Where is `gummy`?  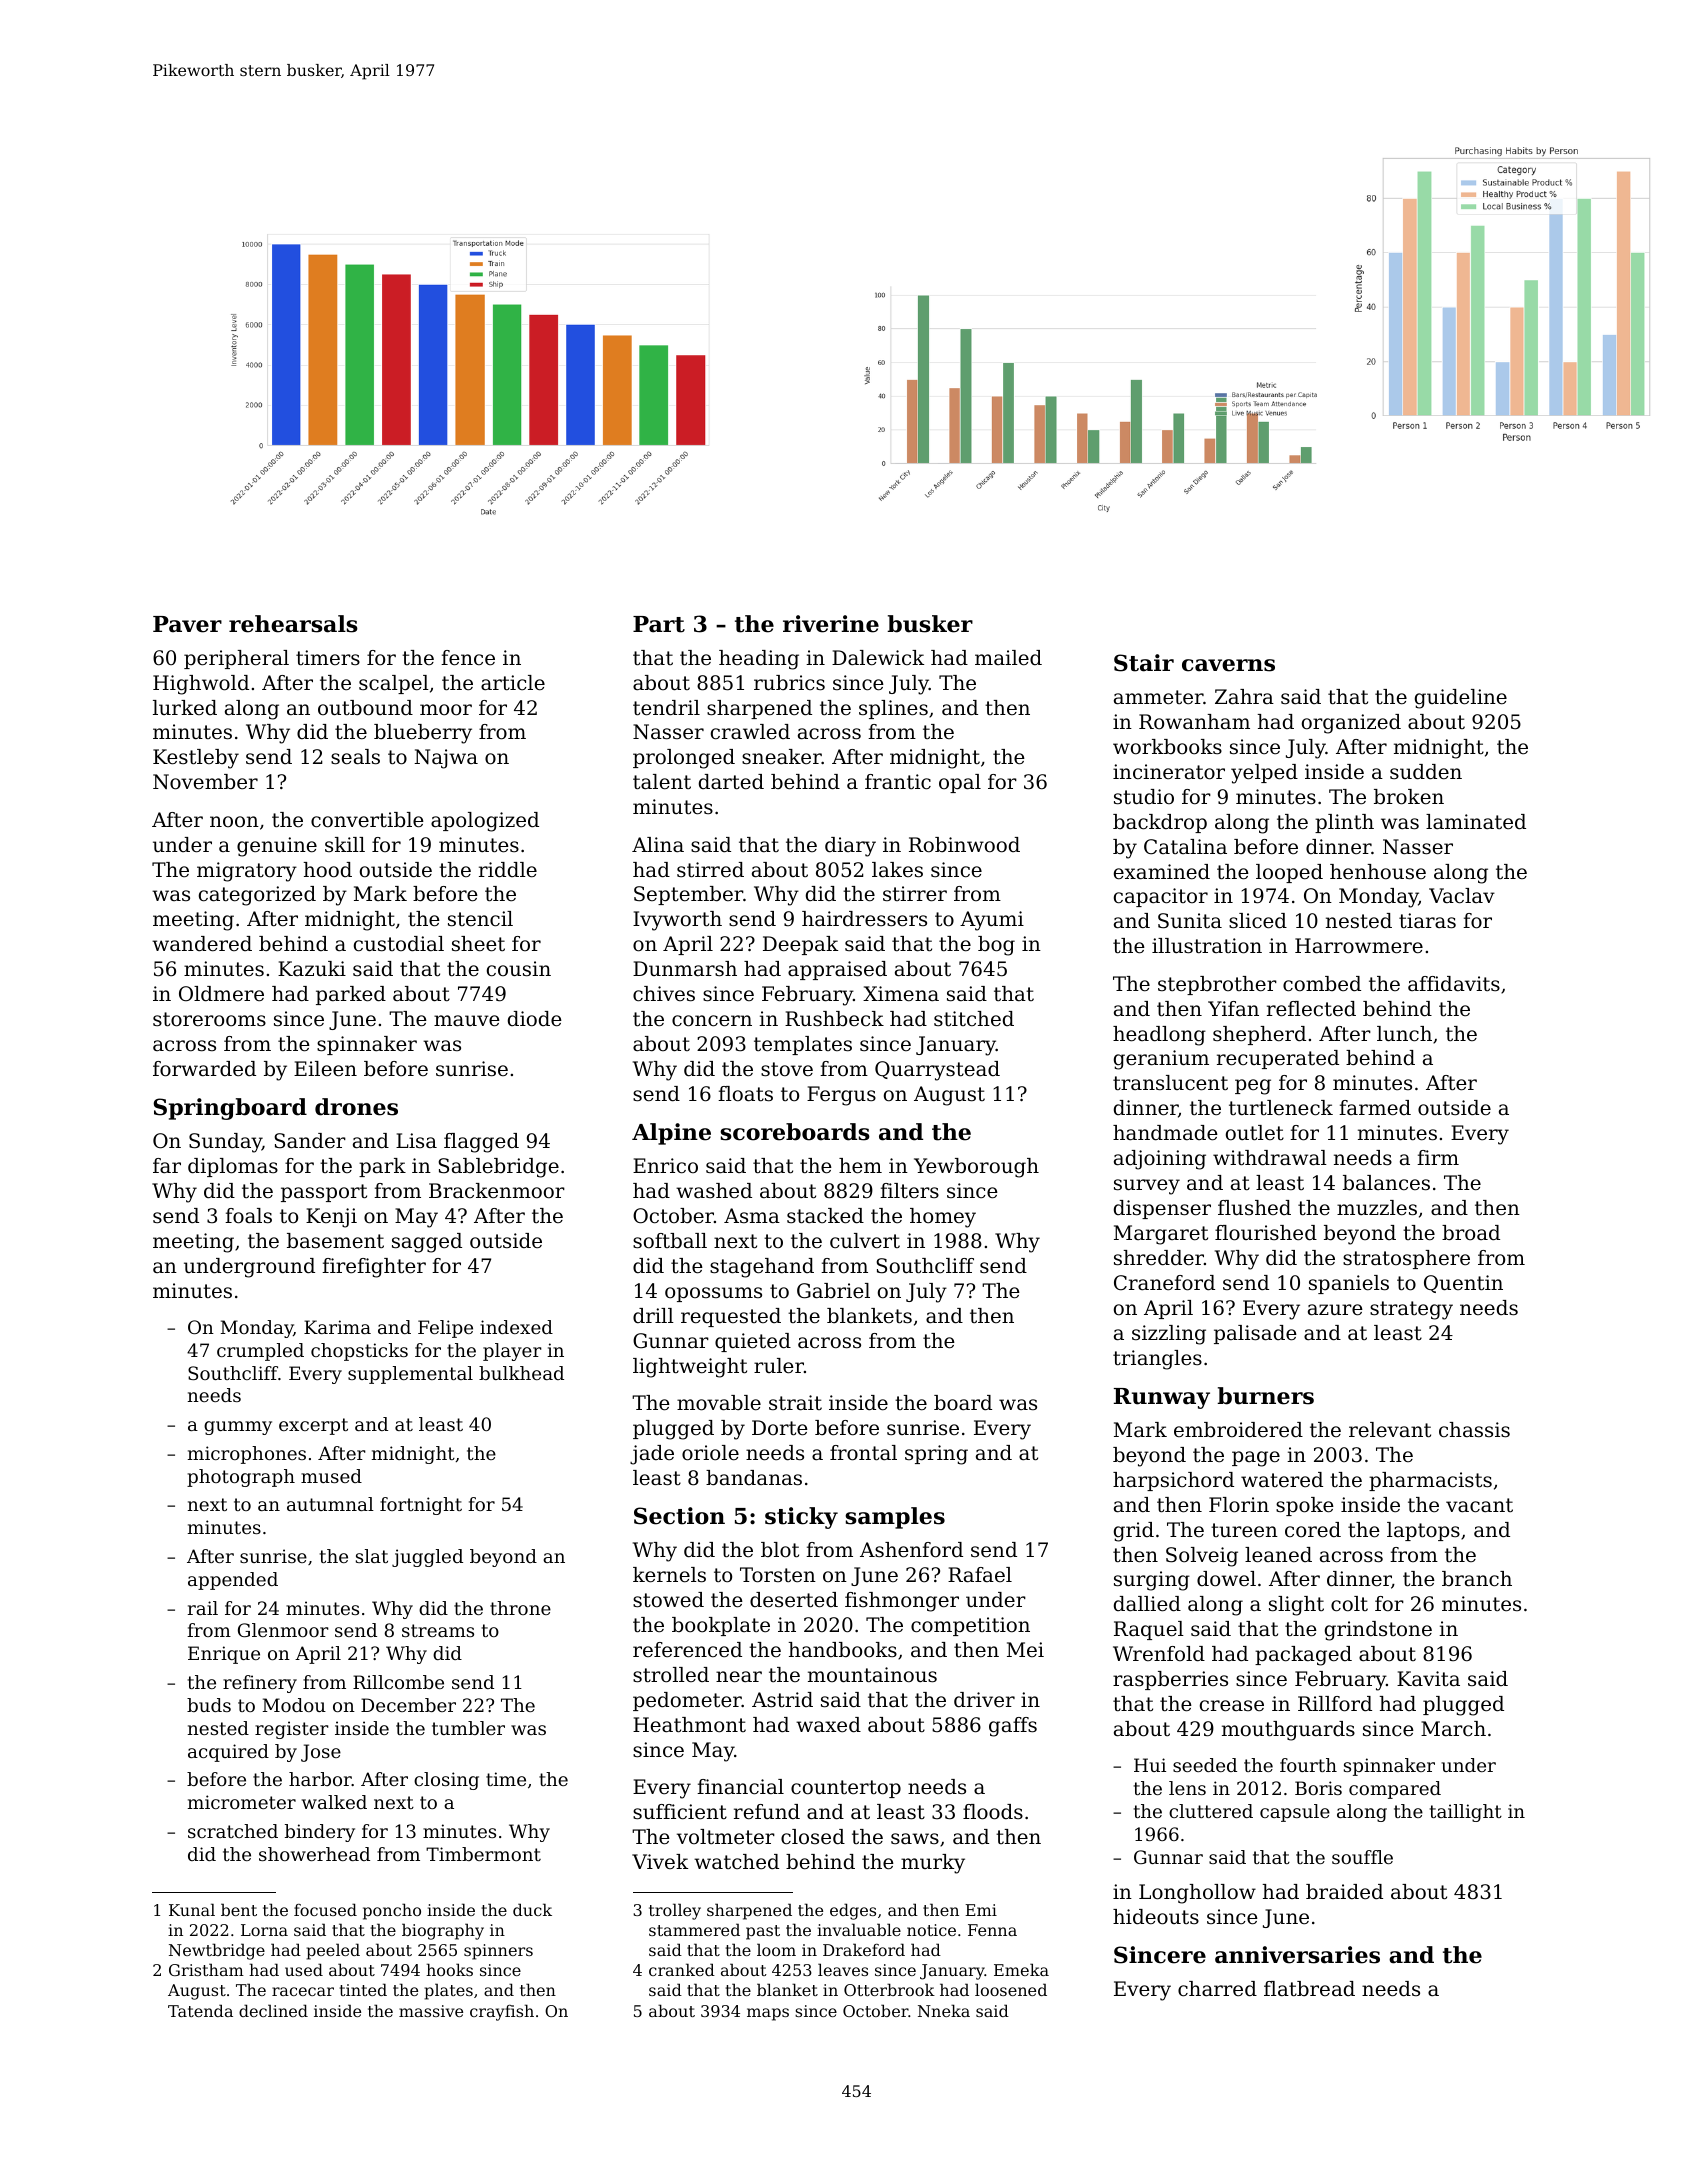 gummy is located at coordinates (238, 1428).
